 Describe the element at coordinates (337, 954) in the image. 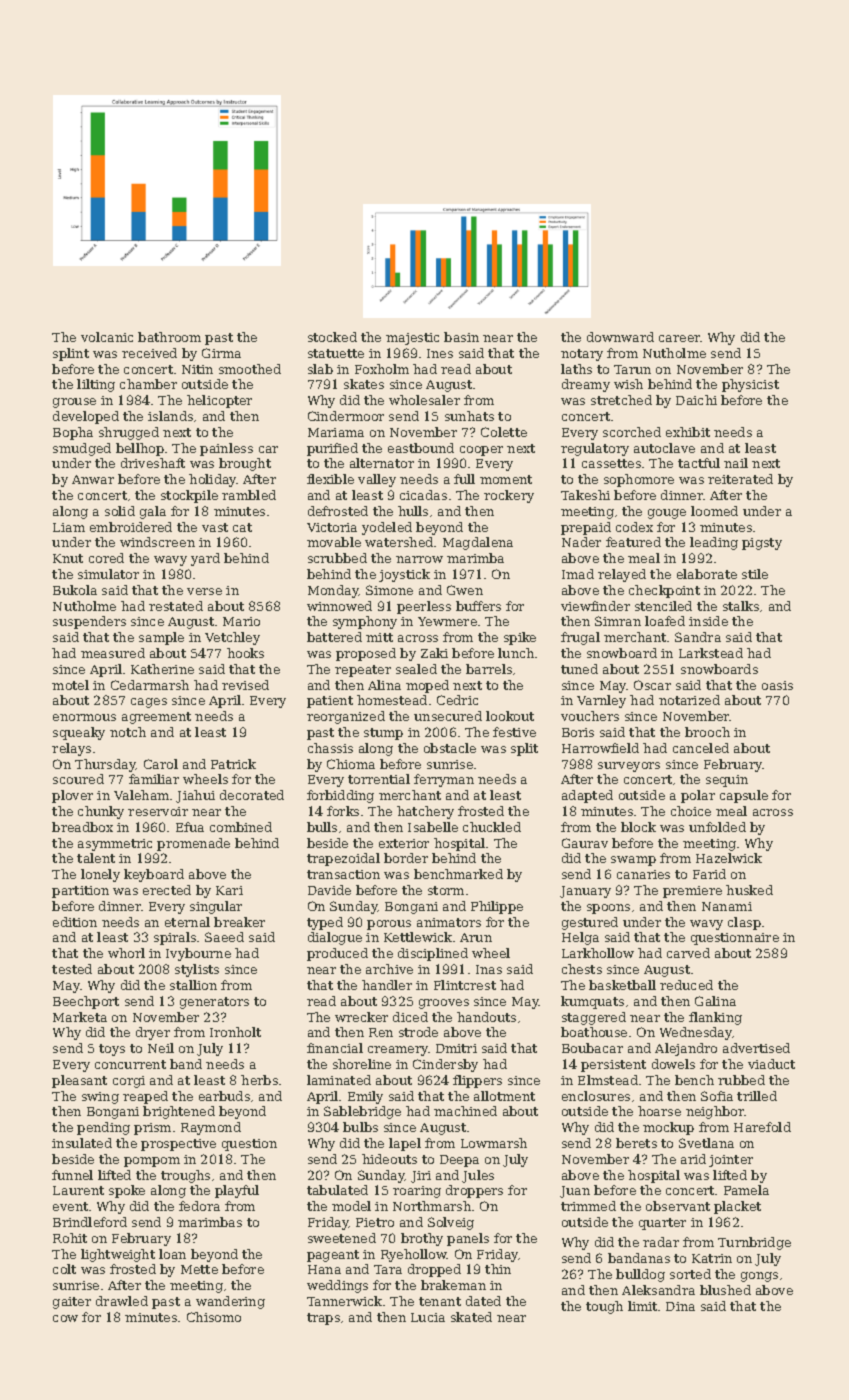

I see `produced` at that location.
